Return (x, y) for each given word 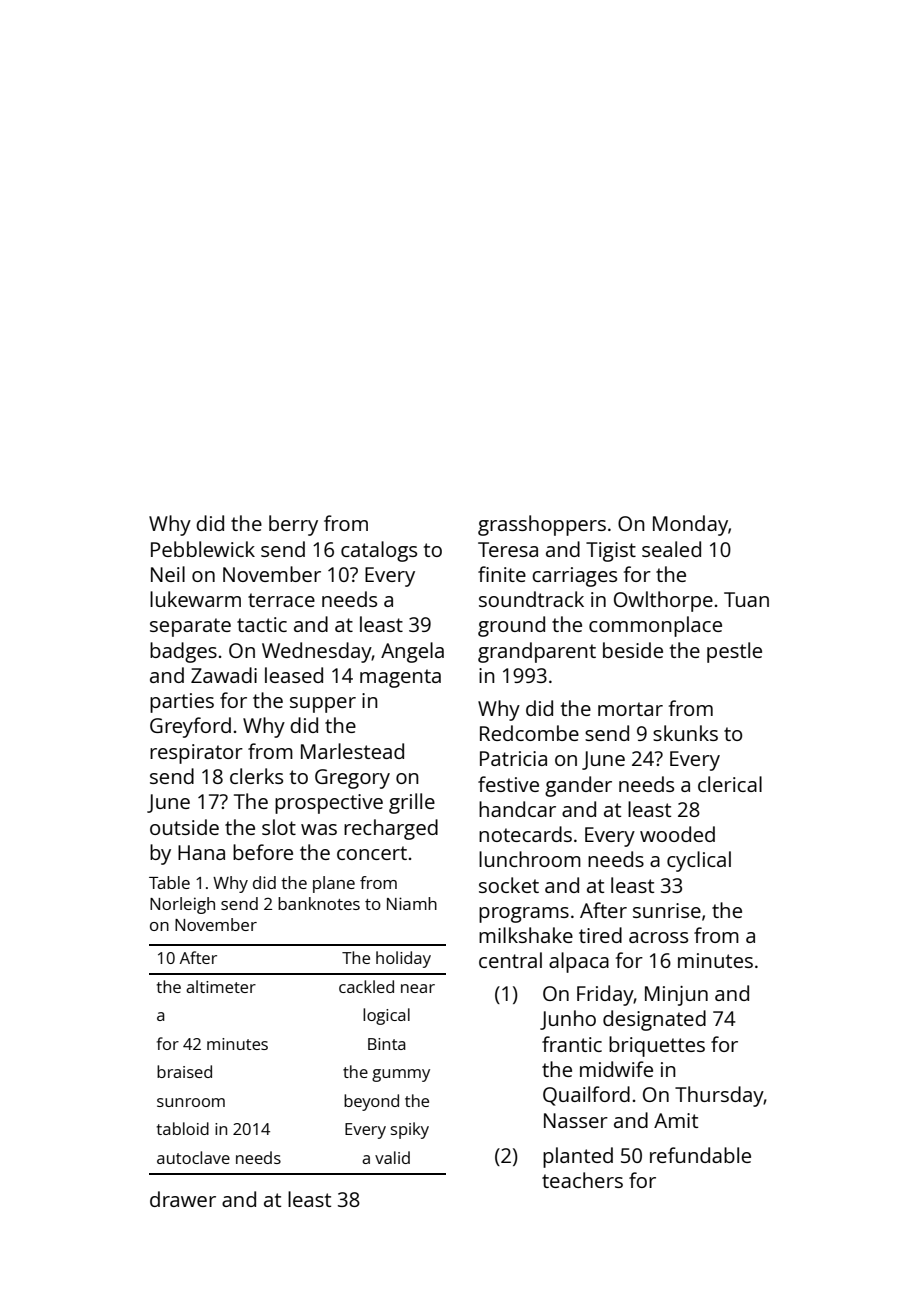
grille (412, 803)
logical (386, 1016)
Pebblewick (203, 549)
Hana (201, 852)
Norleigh (182, 905)
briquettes (657, 1046)
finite (502, 574)
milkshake (526, 935)
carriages (574, 577)
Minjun (676, 996)
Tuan (746, 599)
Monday (690, 525)
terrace (281, 600)
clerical (730, 784)
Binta (387, 1044)
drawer (183, 1199)
